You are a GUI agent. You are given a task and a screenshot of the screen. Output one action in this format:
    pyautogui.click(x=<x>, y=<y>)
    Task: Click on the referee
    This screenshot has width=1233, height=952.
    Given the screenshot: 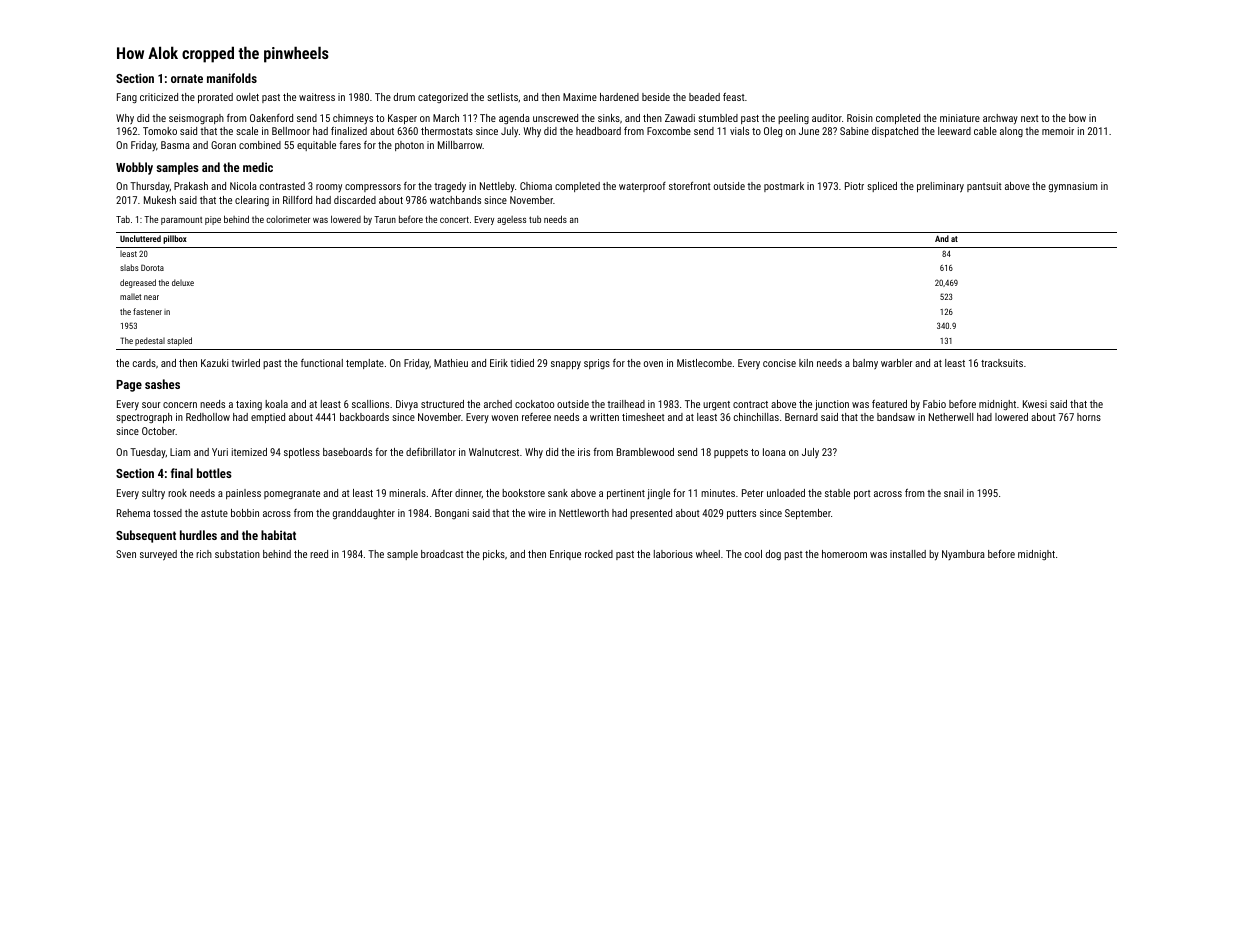 What is the action you would take?
    pyautogui.click(x=536, y=417)
